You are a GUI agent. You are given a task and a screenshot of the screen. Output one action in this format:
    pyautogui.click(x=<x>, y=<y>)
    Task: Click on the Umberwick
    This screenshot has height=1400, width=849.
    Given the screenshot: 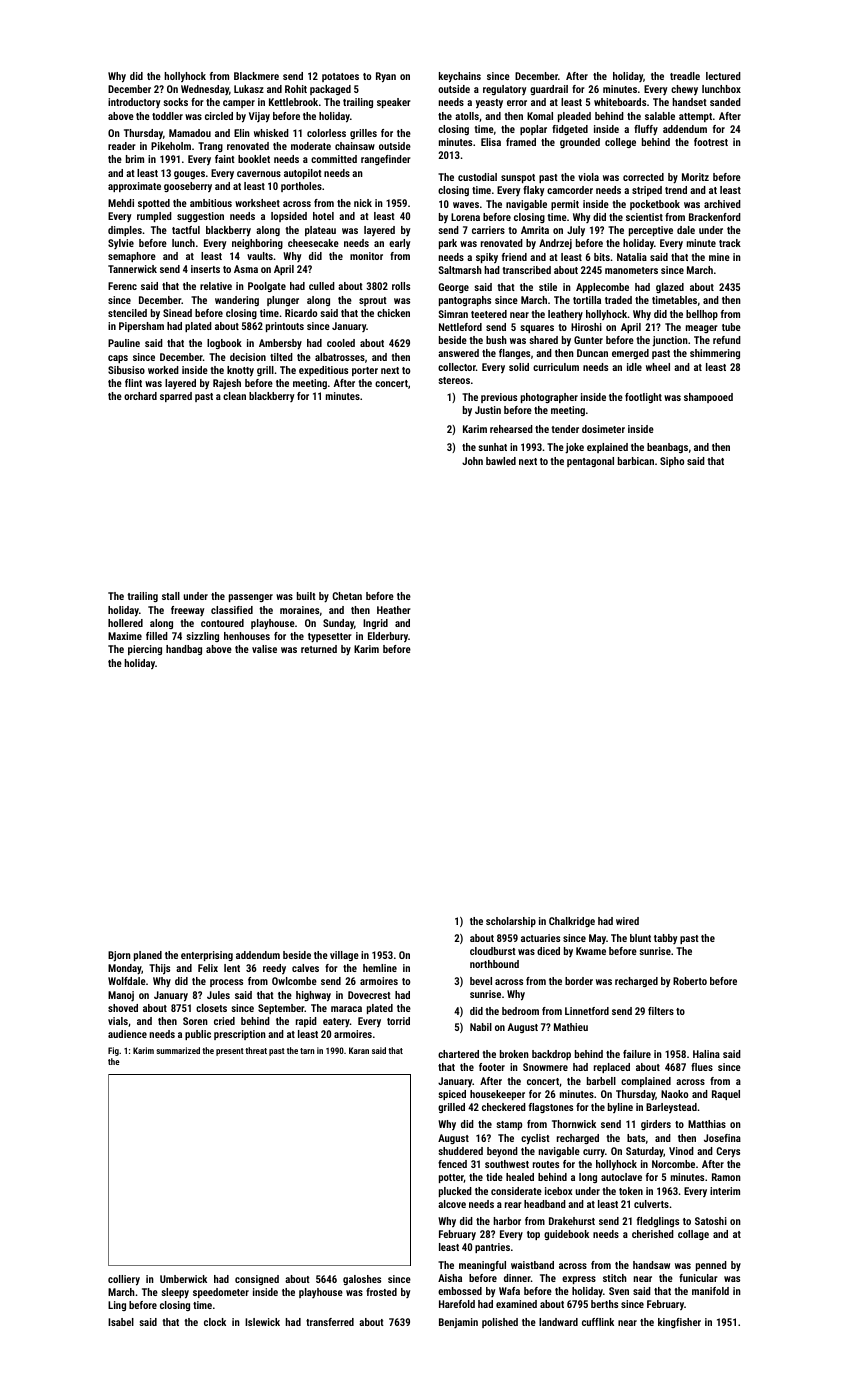 What is the action you would take?
    pyautogui.click(x=183, y=1279)
